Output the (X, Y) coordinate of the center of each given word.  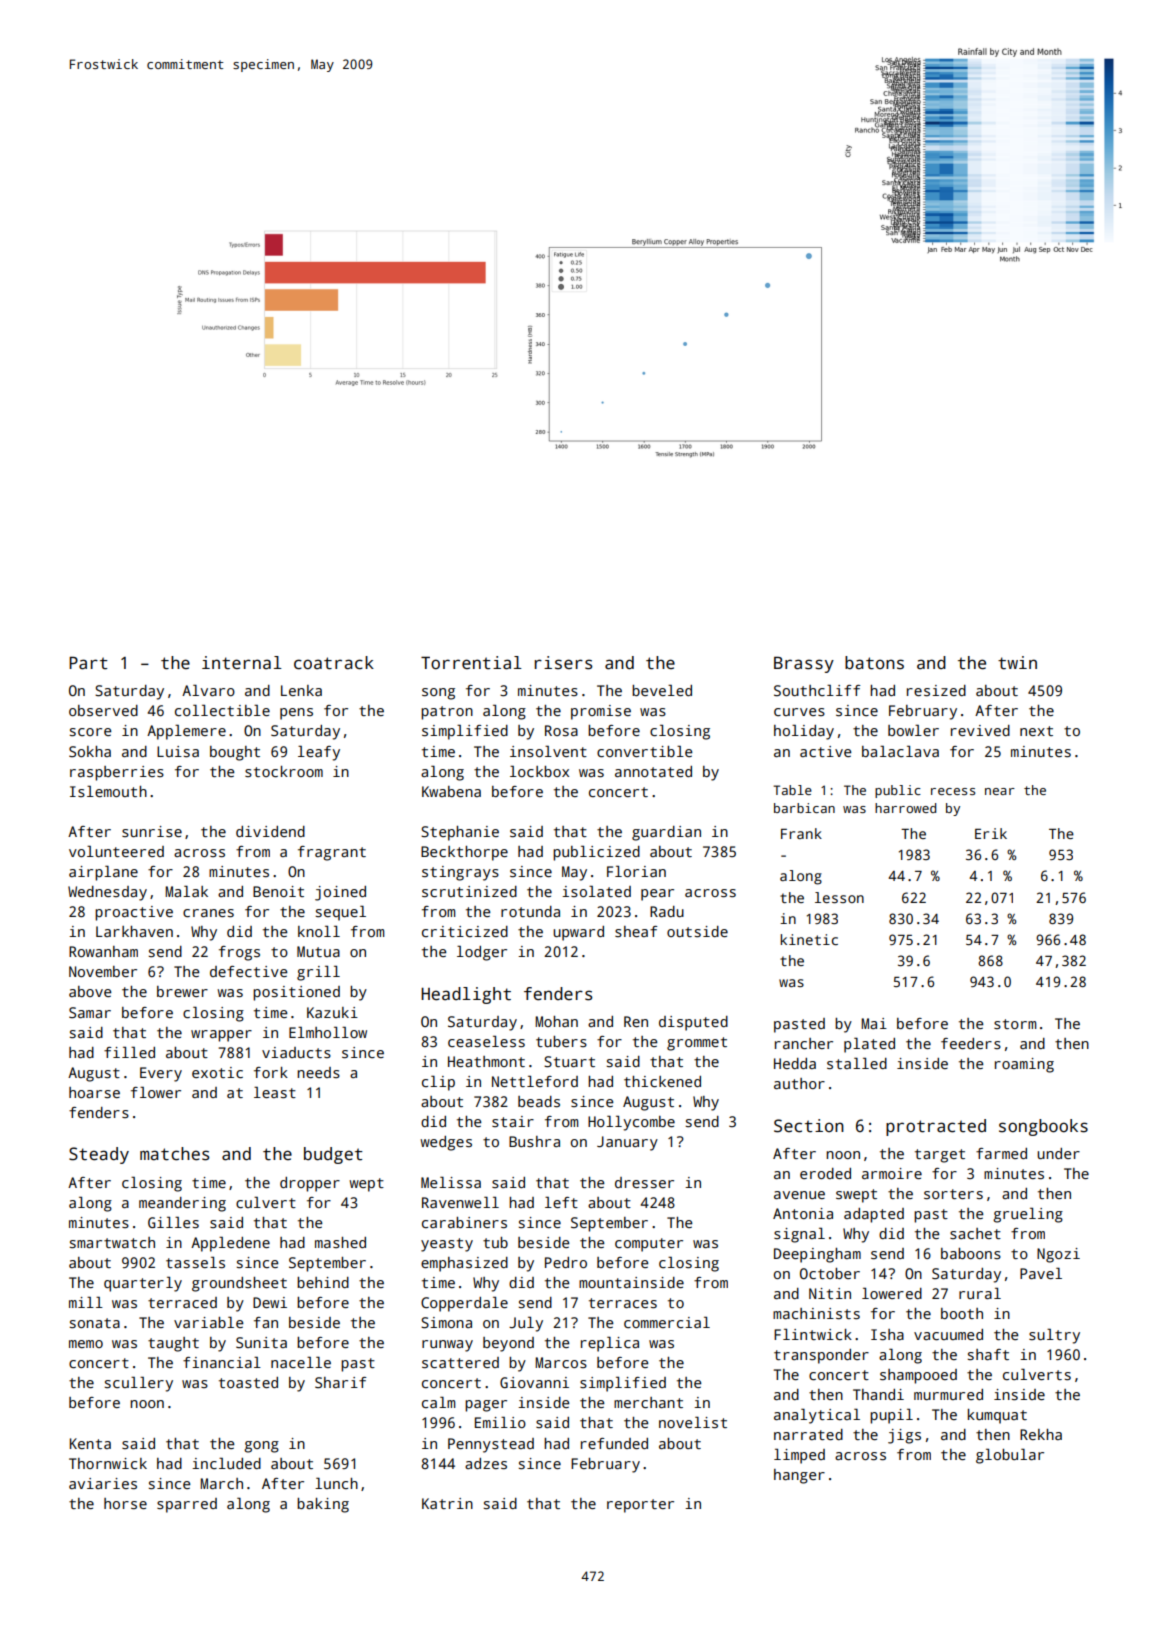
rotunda (530, 911)
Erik (991, 833)
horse (125, 1503)
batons (874, 663)
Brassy (804, 664)
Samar (90, 1012)
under (1058, 1153)
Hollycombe (631, 1123)
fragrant (332, 853)
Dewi (270, 1302)
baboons (971, 1253)
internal (242, 663)
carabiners (464, 1222)
